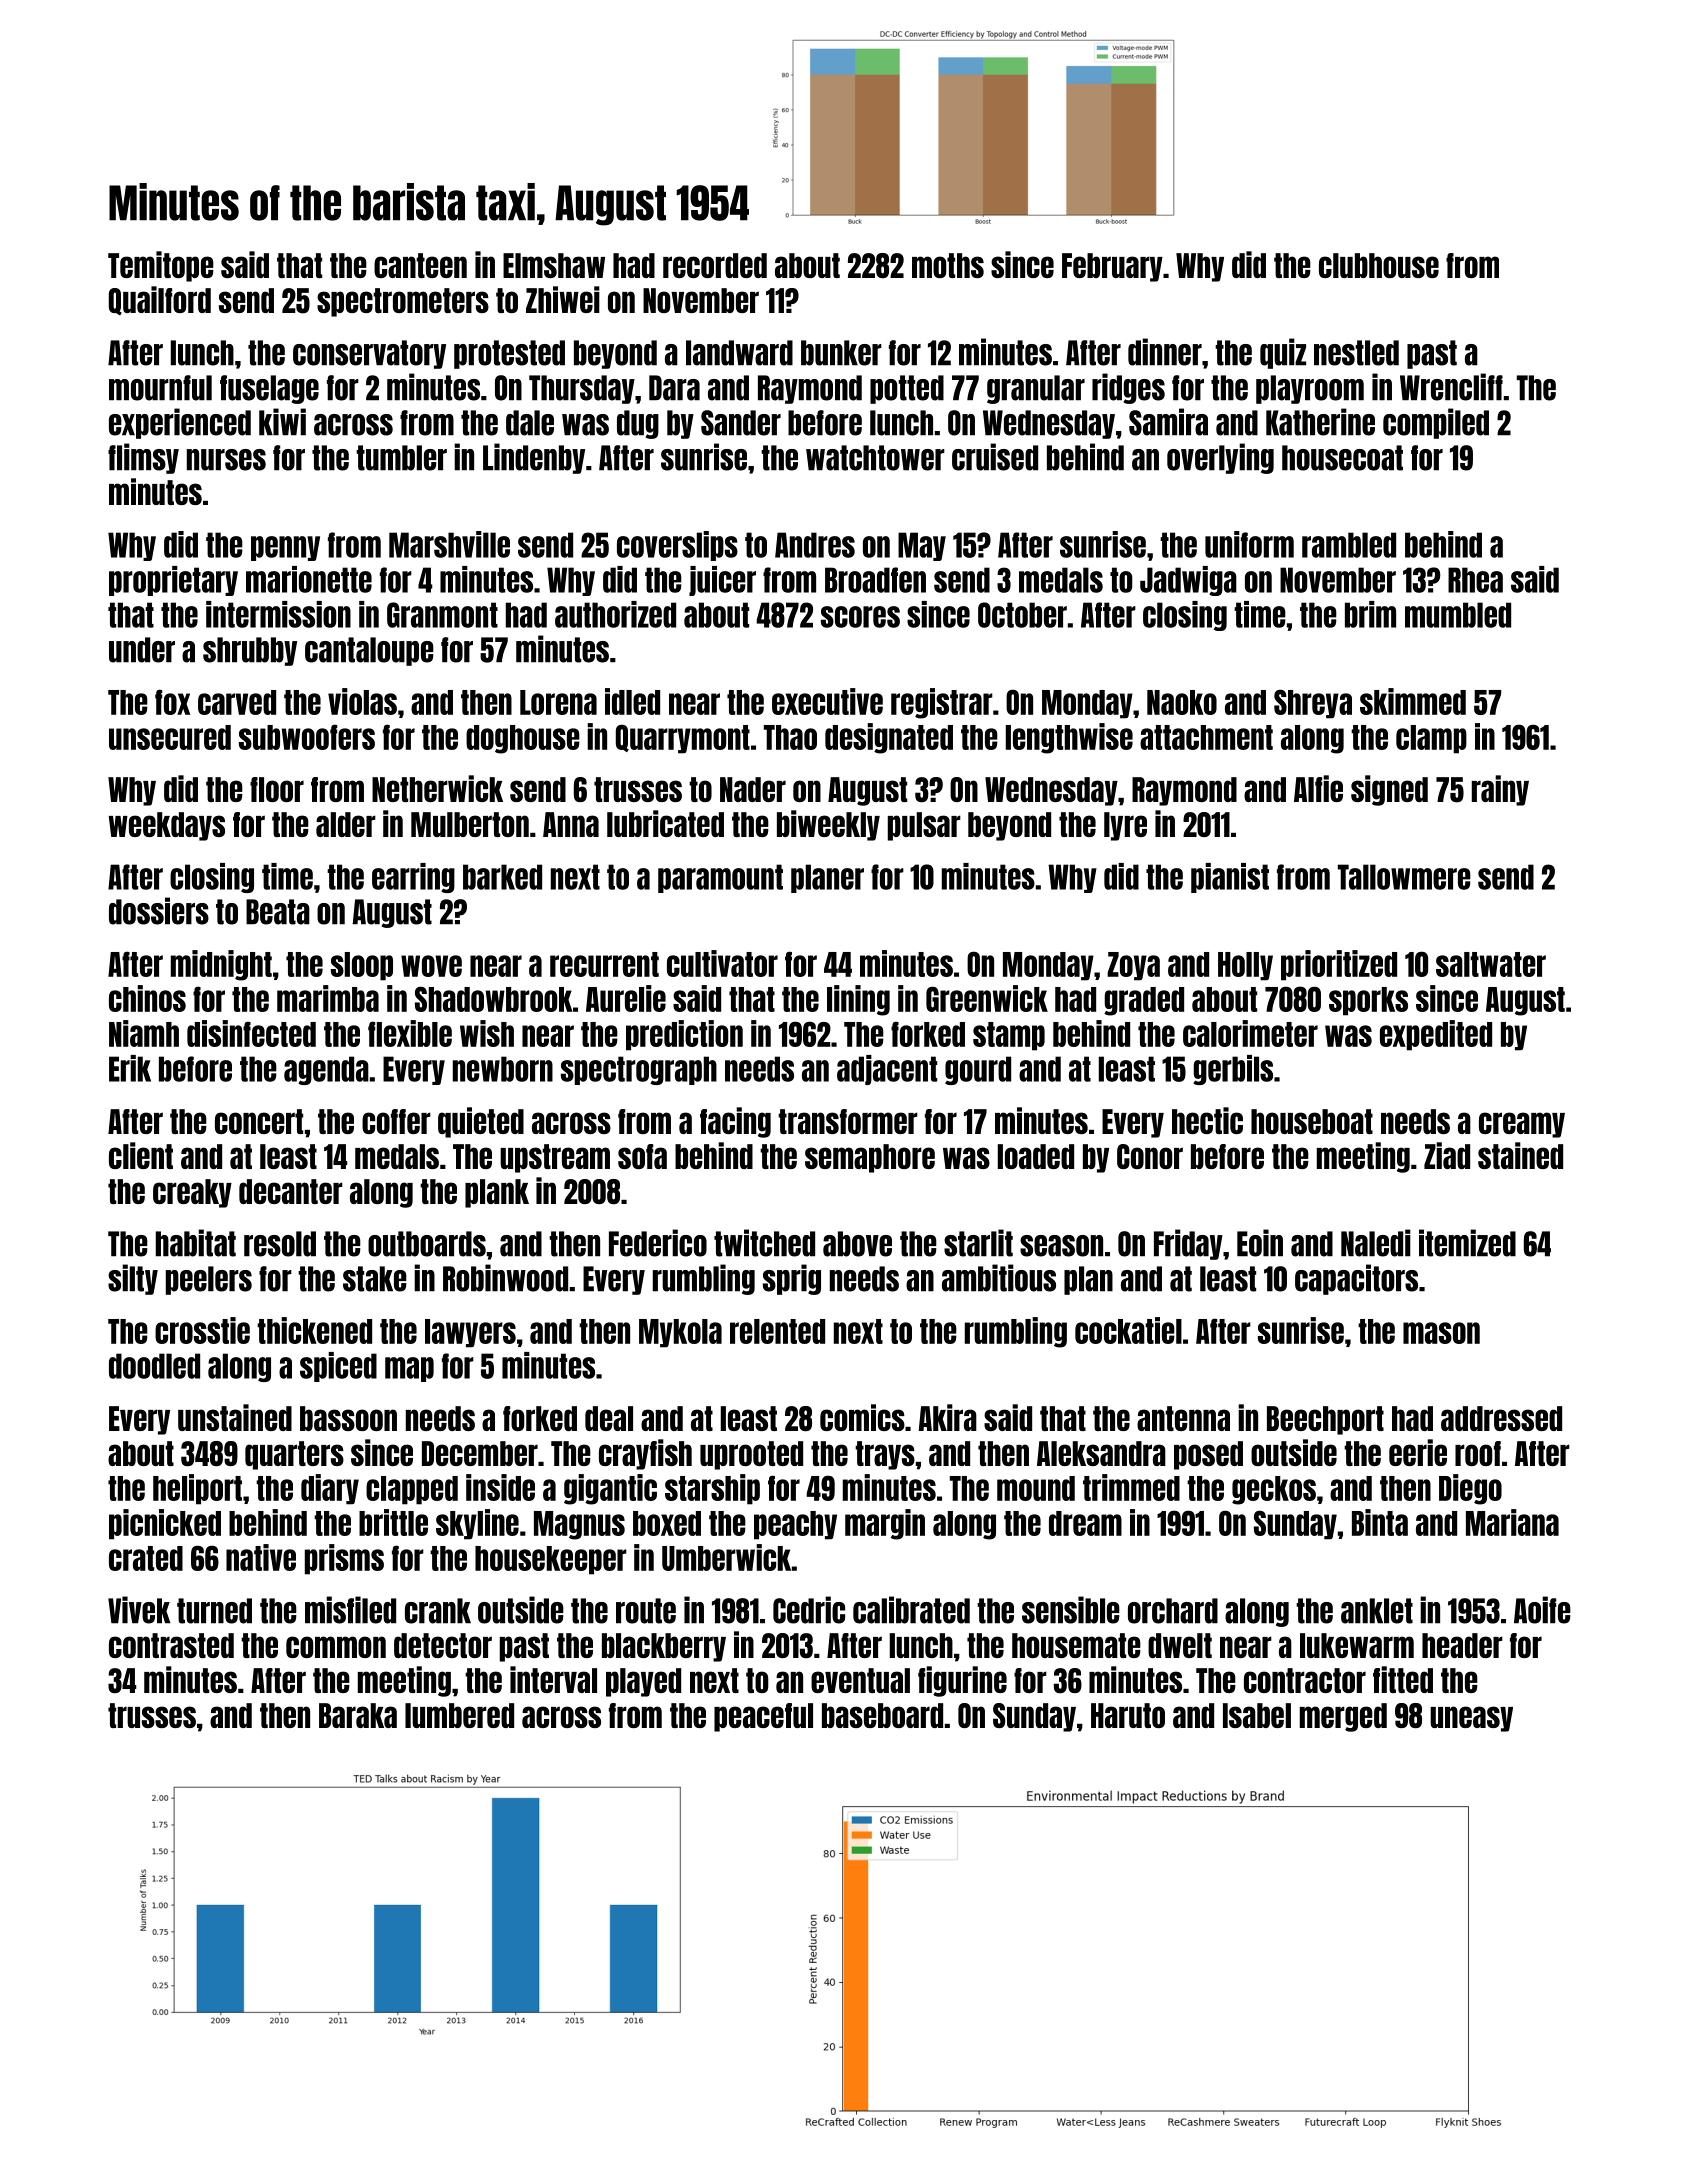 This page has height=2178, width=1683. What do you see at coordinates (133, 1279) in the page?
I see `silty` at bounding box center [133, 1279].
